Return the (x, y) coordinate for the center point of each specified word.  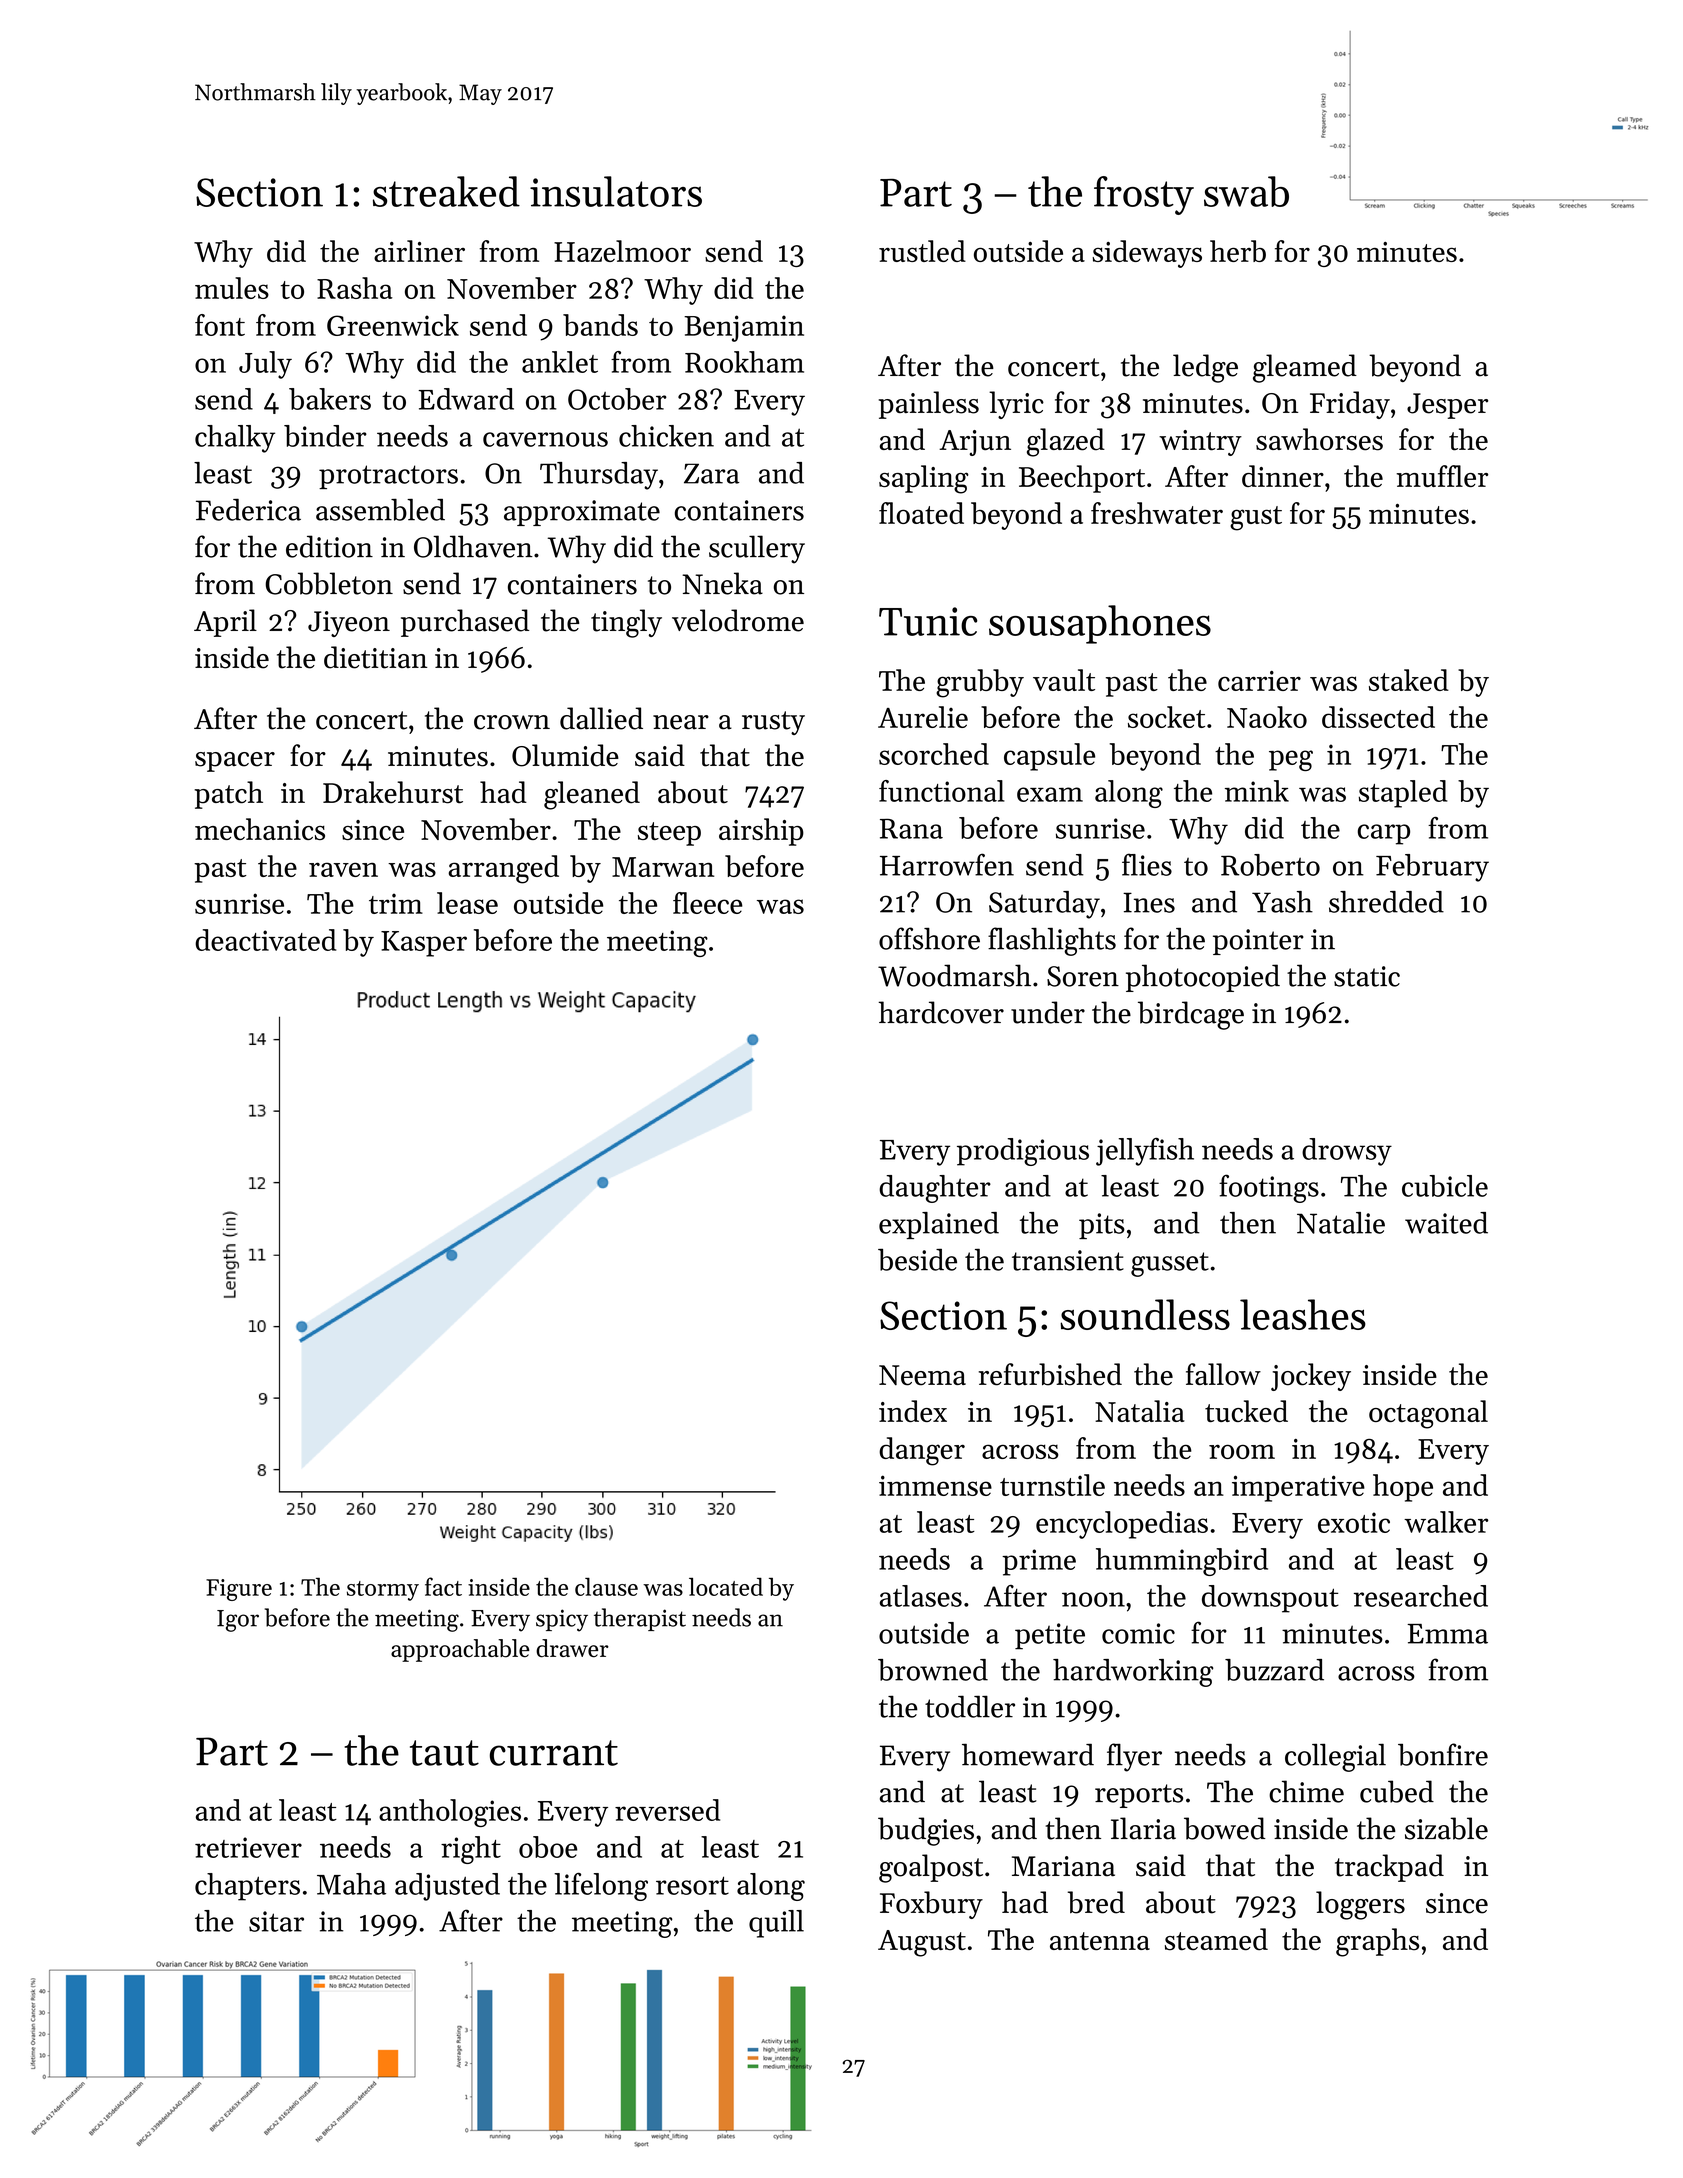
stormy (383, 1591)
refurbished (1050, 1374)
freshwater (1157, 513)
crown (512, 722)
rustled (922, 251)
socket (1166, 717)
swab (1246, 191)
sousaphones (1100, 624)
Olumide (565, 755)
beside (917, 1260)
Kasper (424, 944)
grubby (980, 683)
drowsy (1347, 1152)
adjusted (447, 1887)
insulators (616, 191)
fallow (1223, 1374)
